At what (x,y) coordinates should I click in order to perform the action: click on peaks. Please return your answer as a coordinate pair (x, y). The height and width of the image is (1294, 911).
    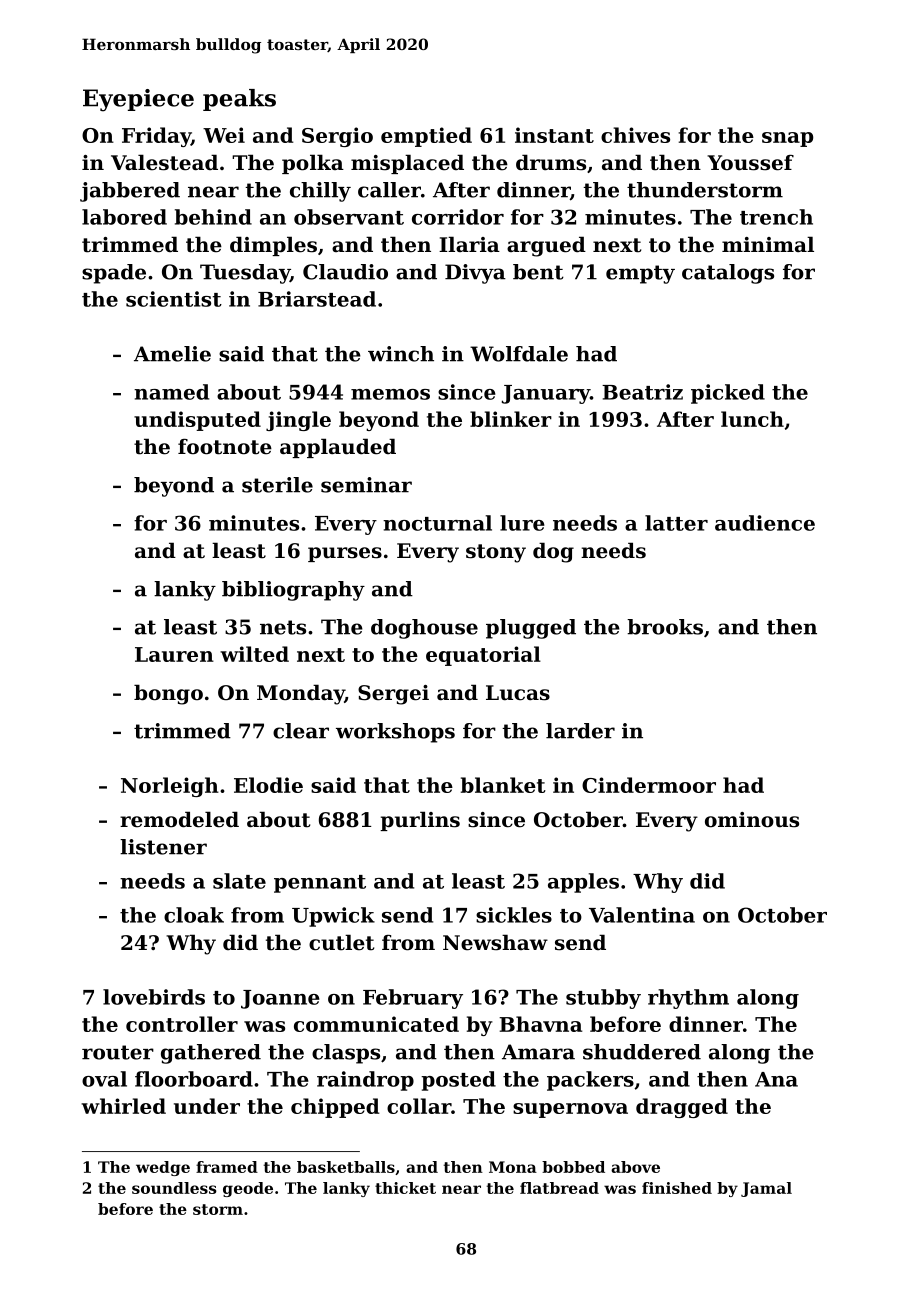
    Looking at the image, I should click on (239, 100).
